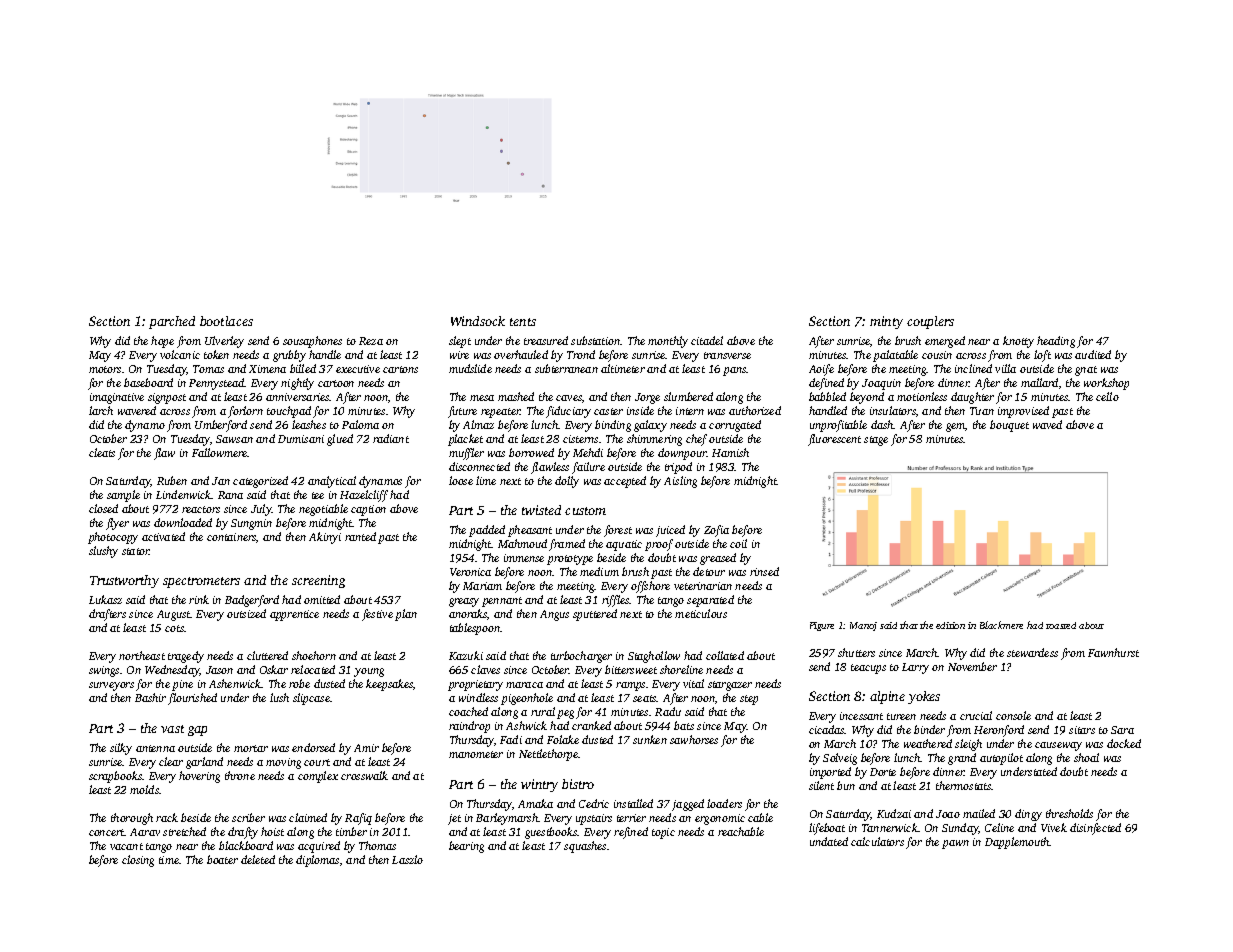  I want to click on terrier, so click(631, 818).
